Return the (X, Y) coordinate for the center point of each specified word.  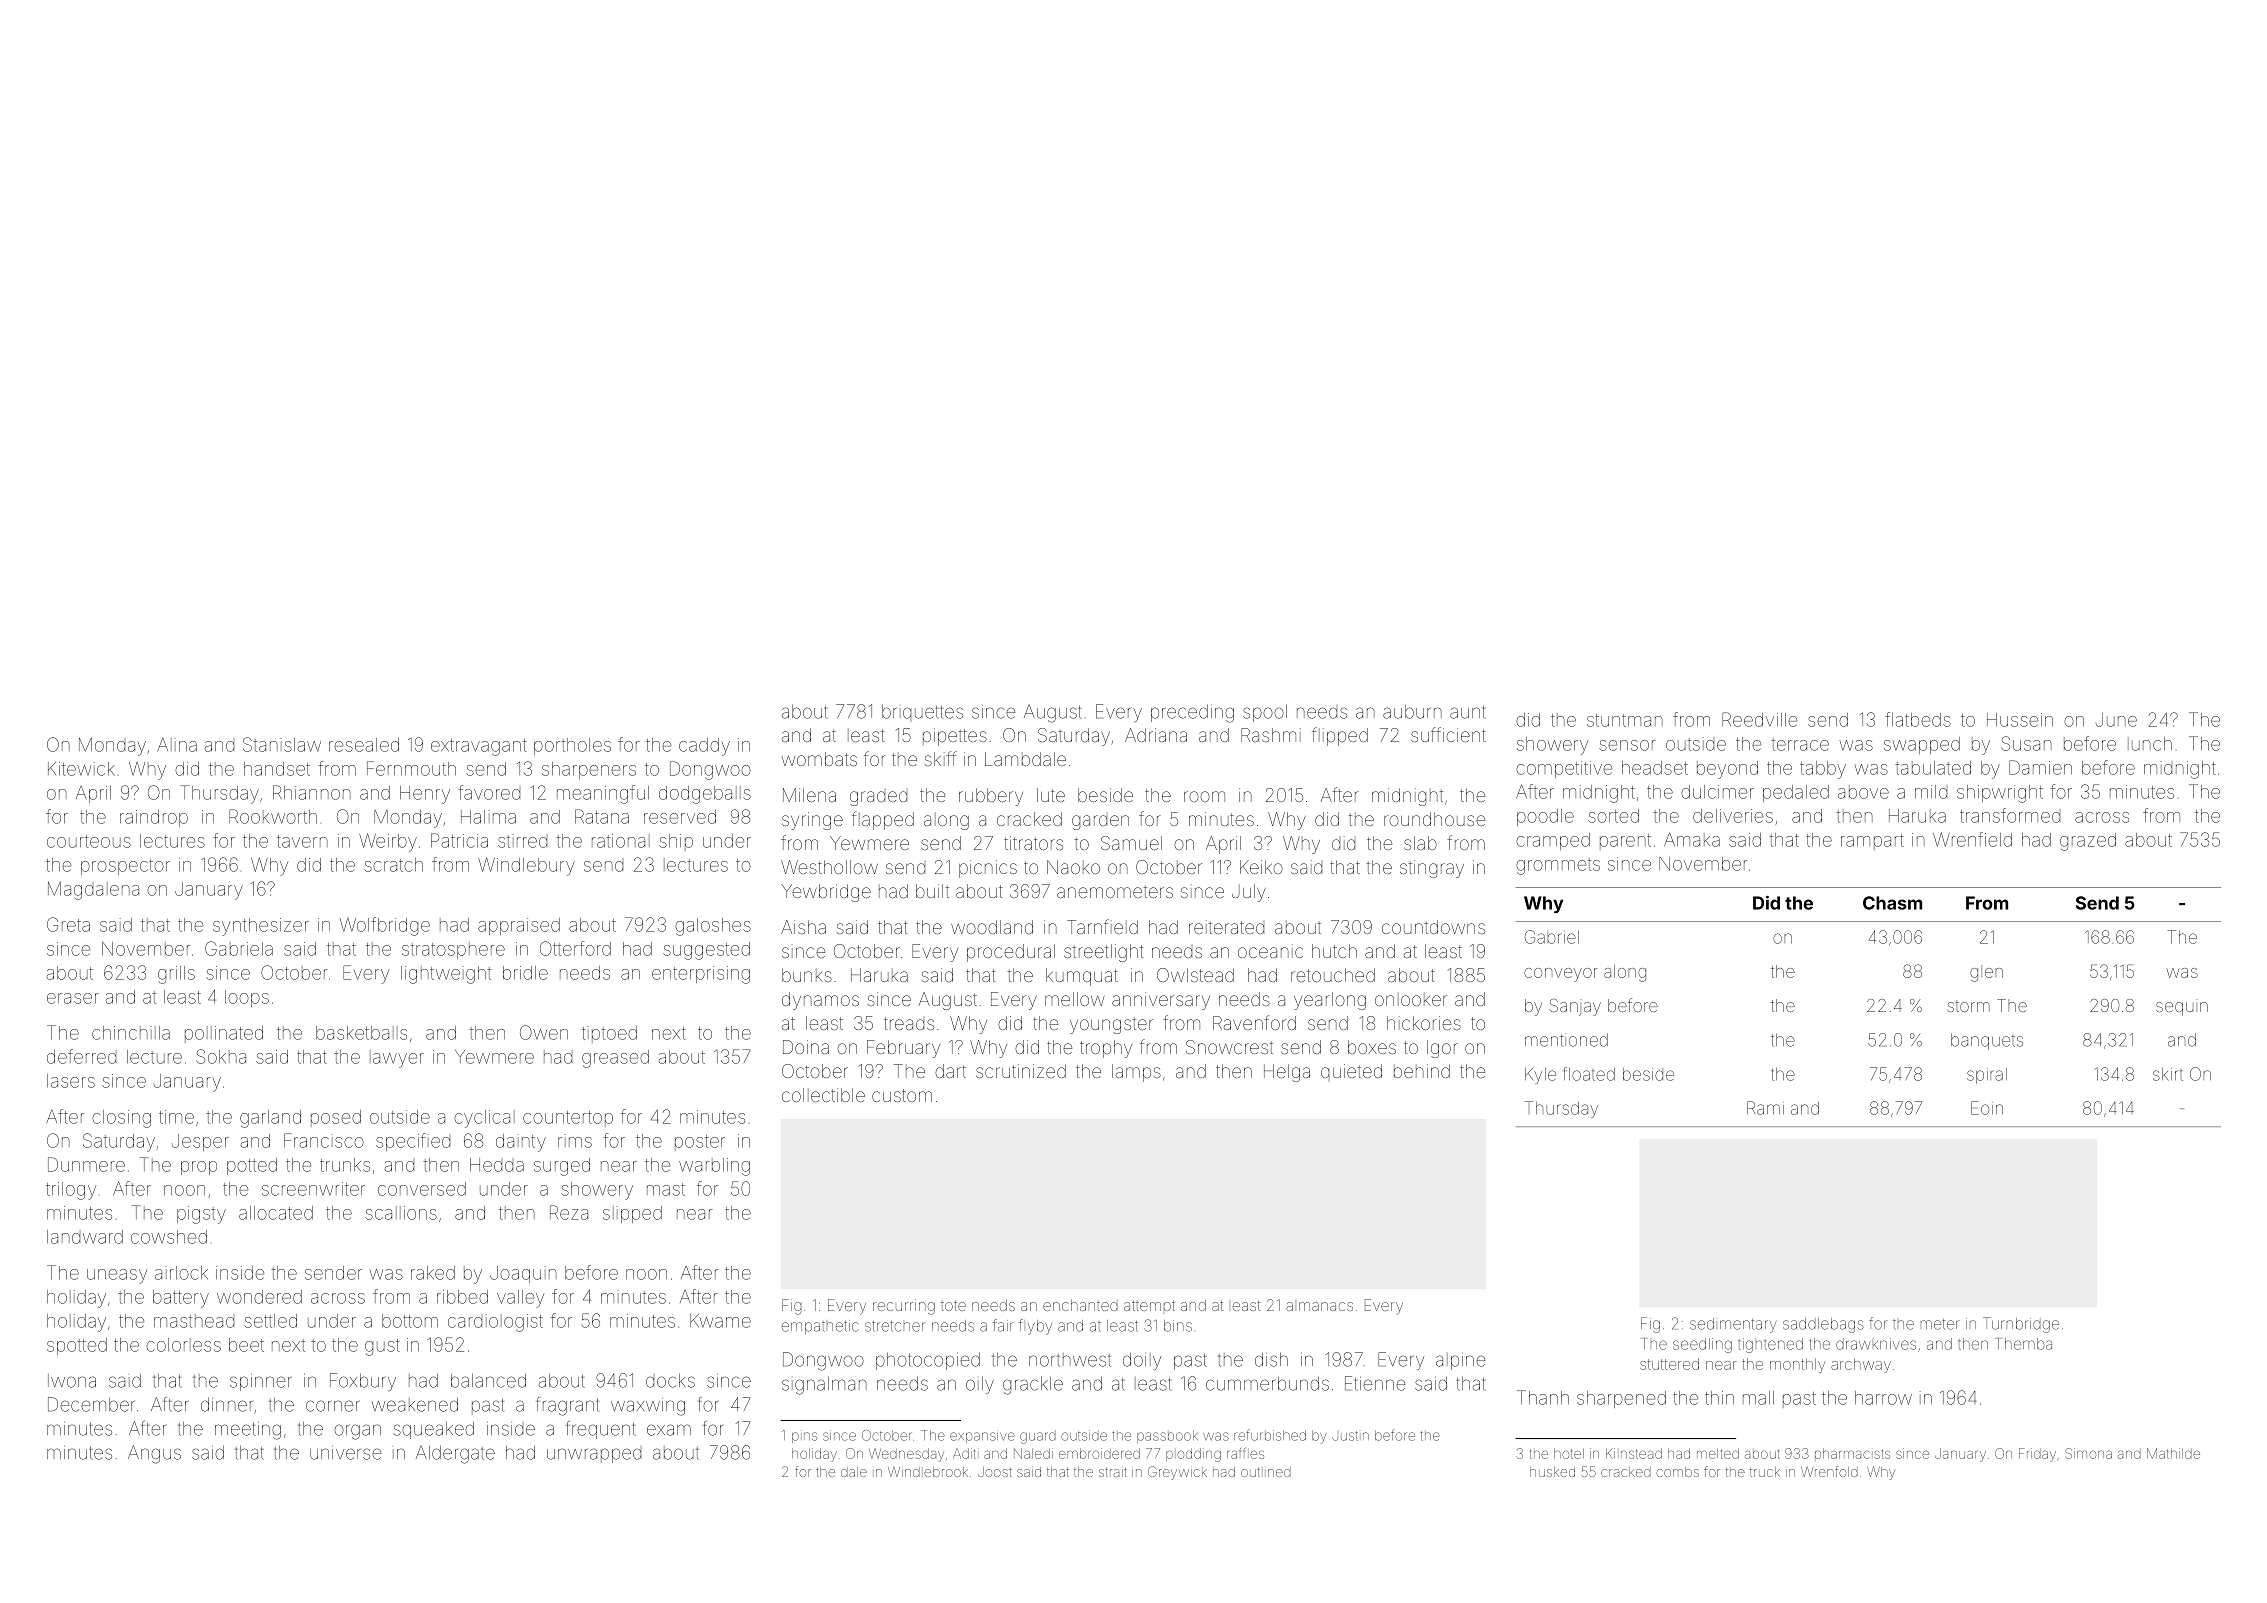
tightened (1770, 1345)
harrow (1883, 1398)
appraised (519, 926)
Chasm (1892, 903)
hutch (1334, 951)
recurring (904, 1307)
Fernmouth (411, 768)
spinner (260, 1382)
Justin (1350, 1436)
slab (1420, 843)
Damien (2040, 767)
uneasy (117, 1276)
